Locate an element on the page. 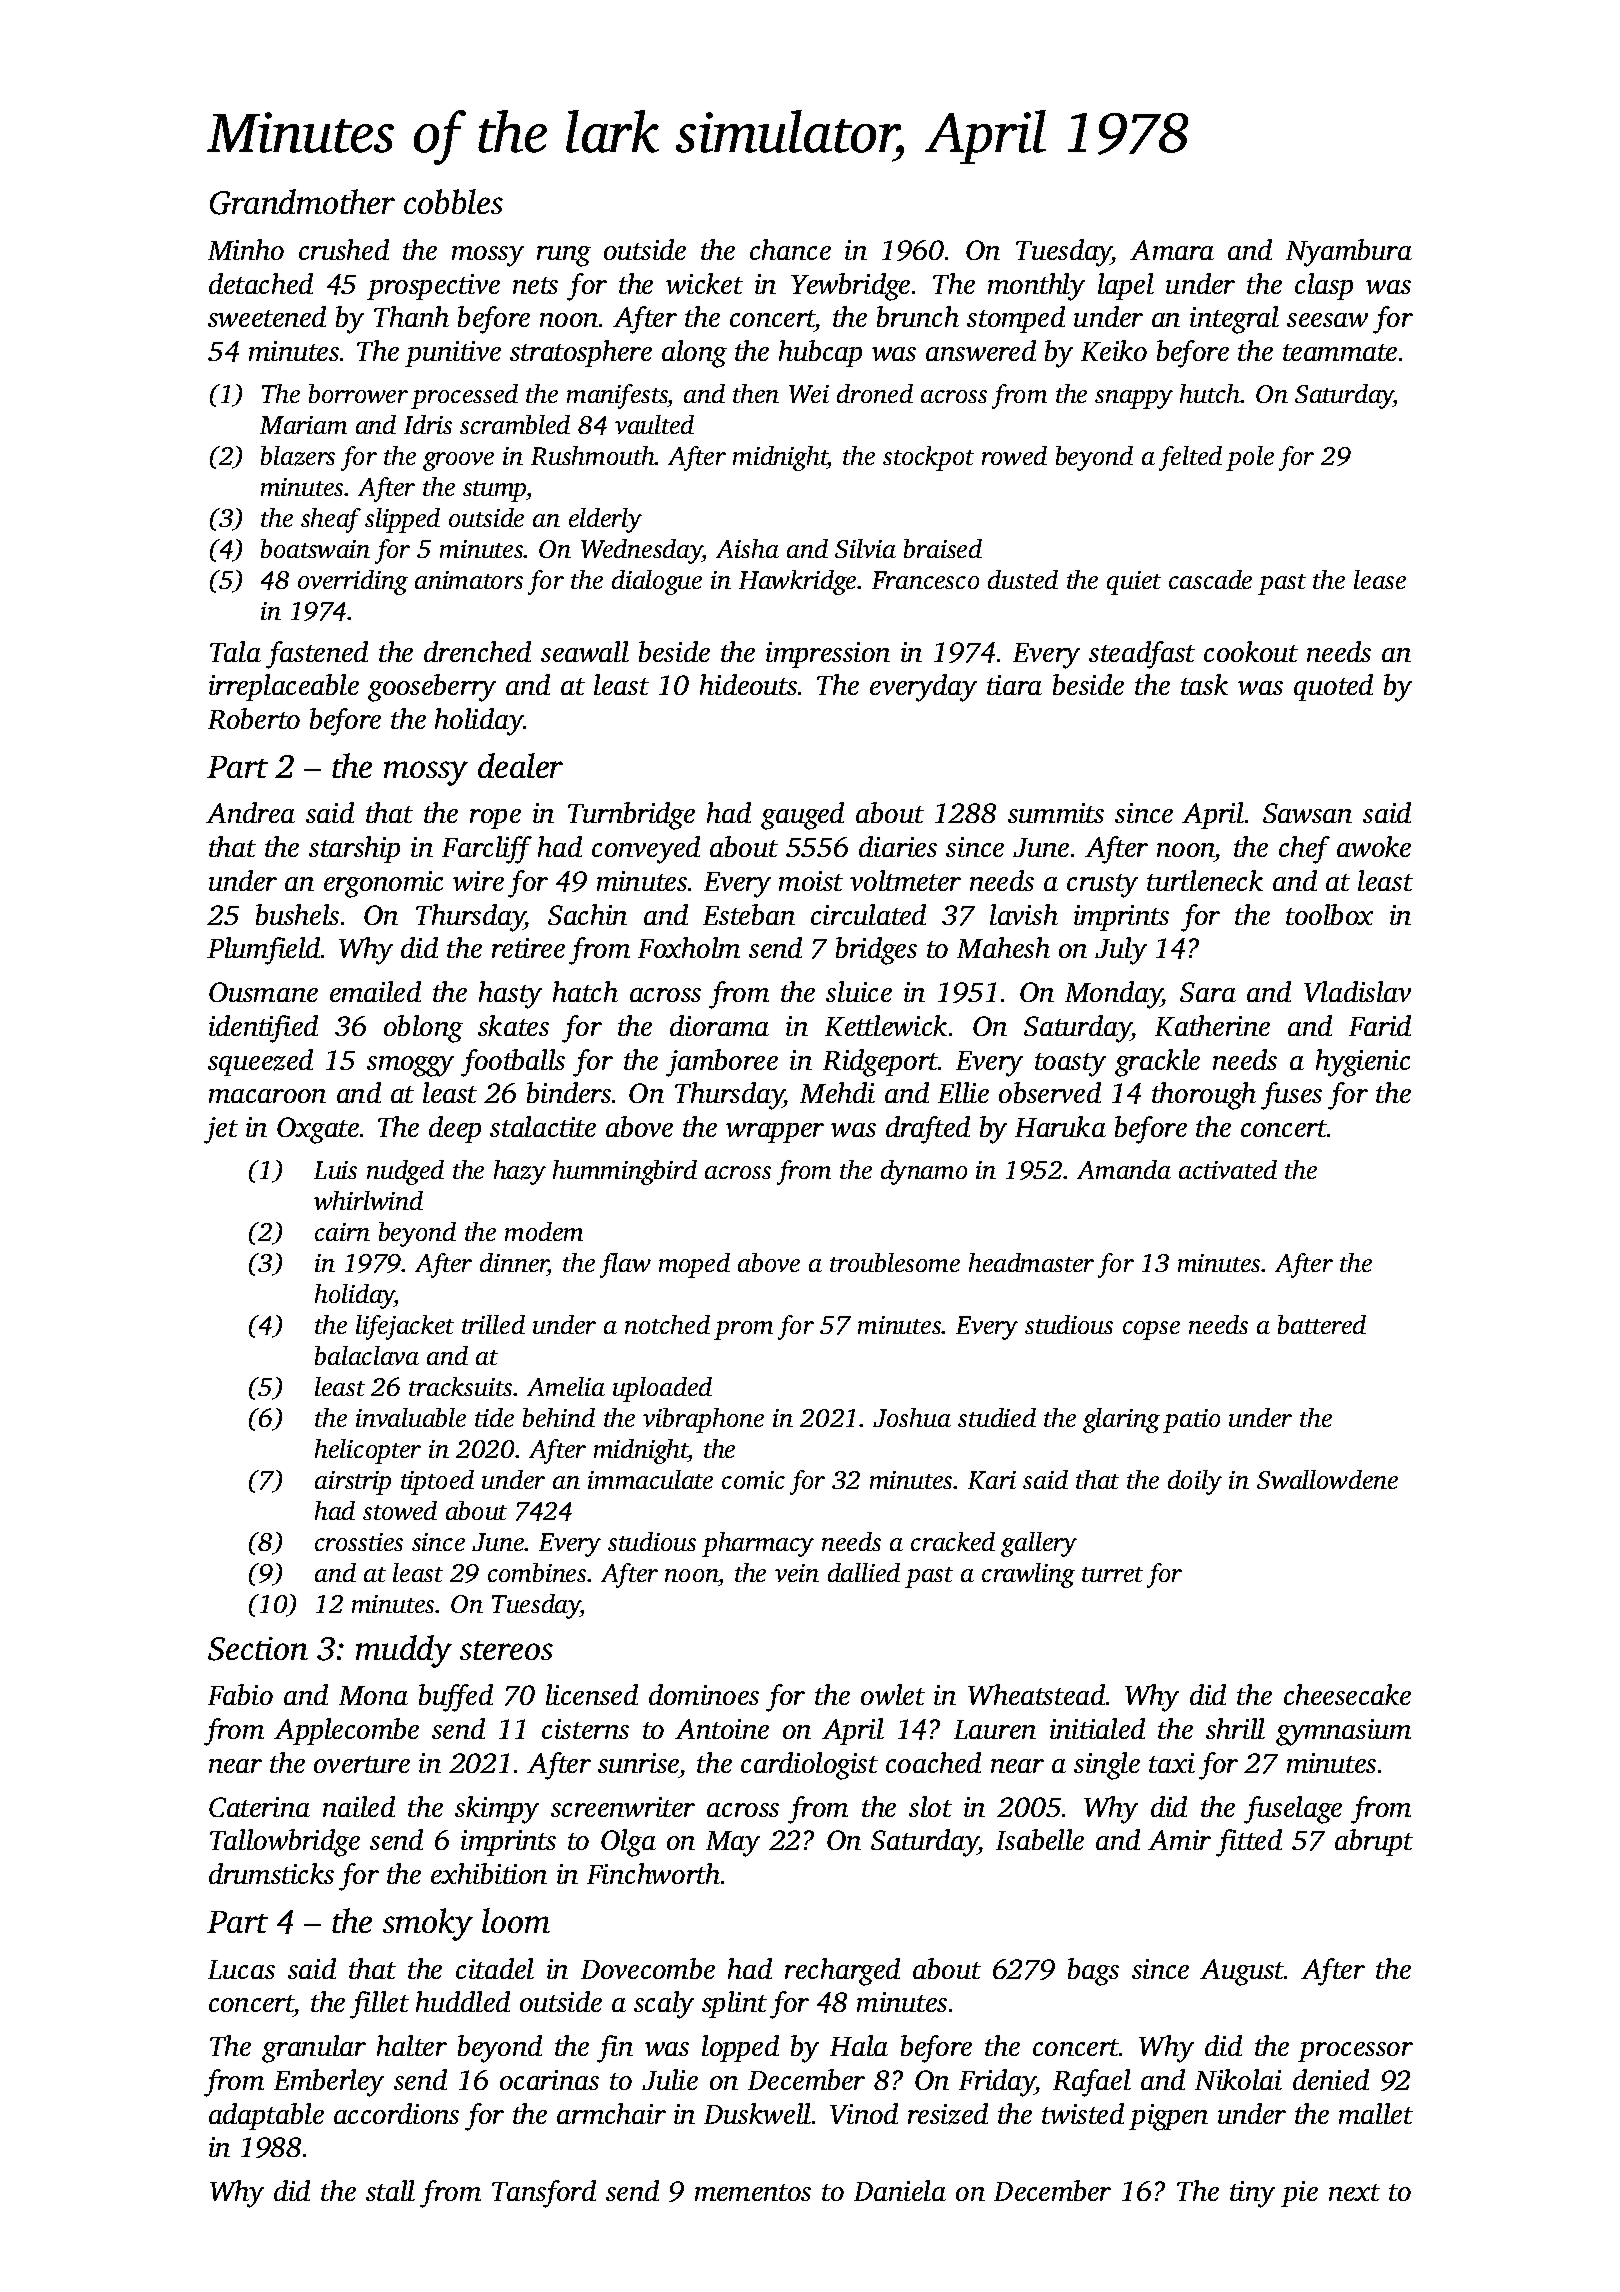  mallet is located at coordinates (1376, 2113).
